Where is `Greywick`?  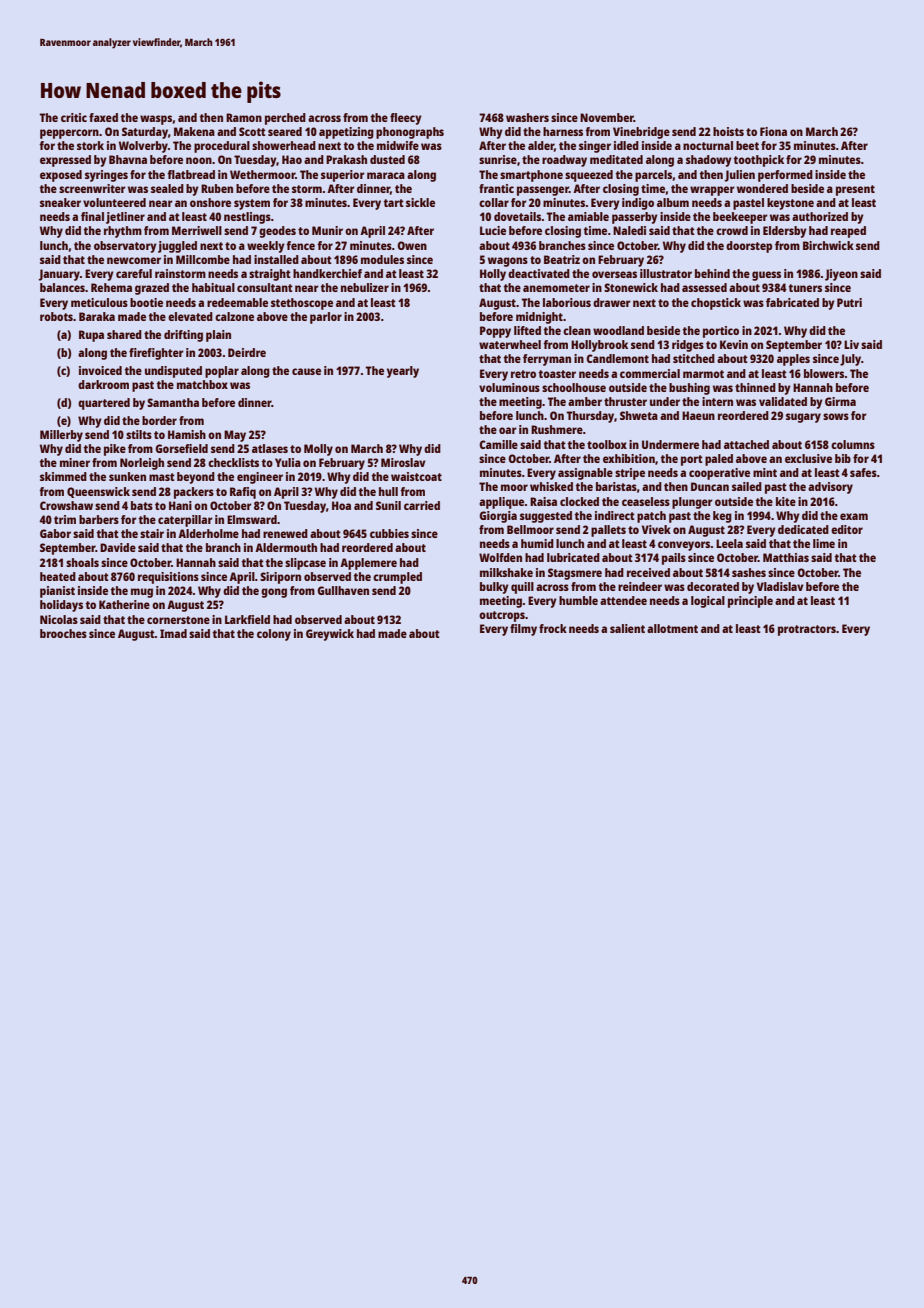
Greywick is located at coordinates (330, 635).
